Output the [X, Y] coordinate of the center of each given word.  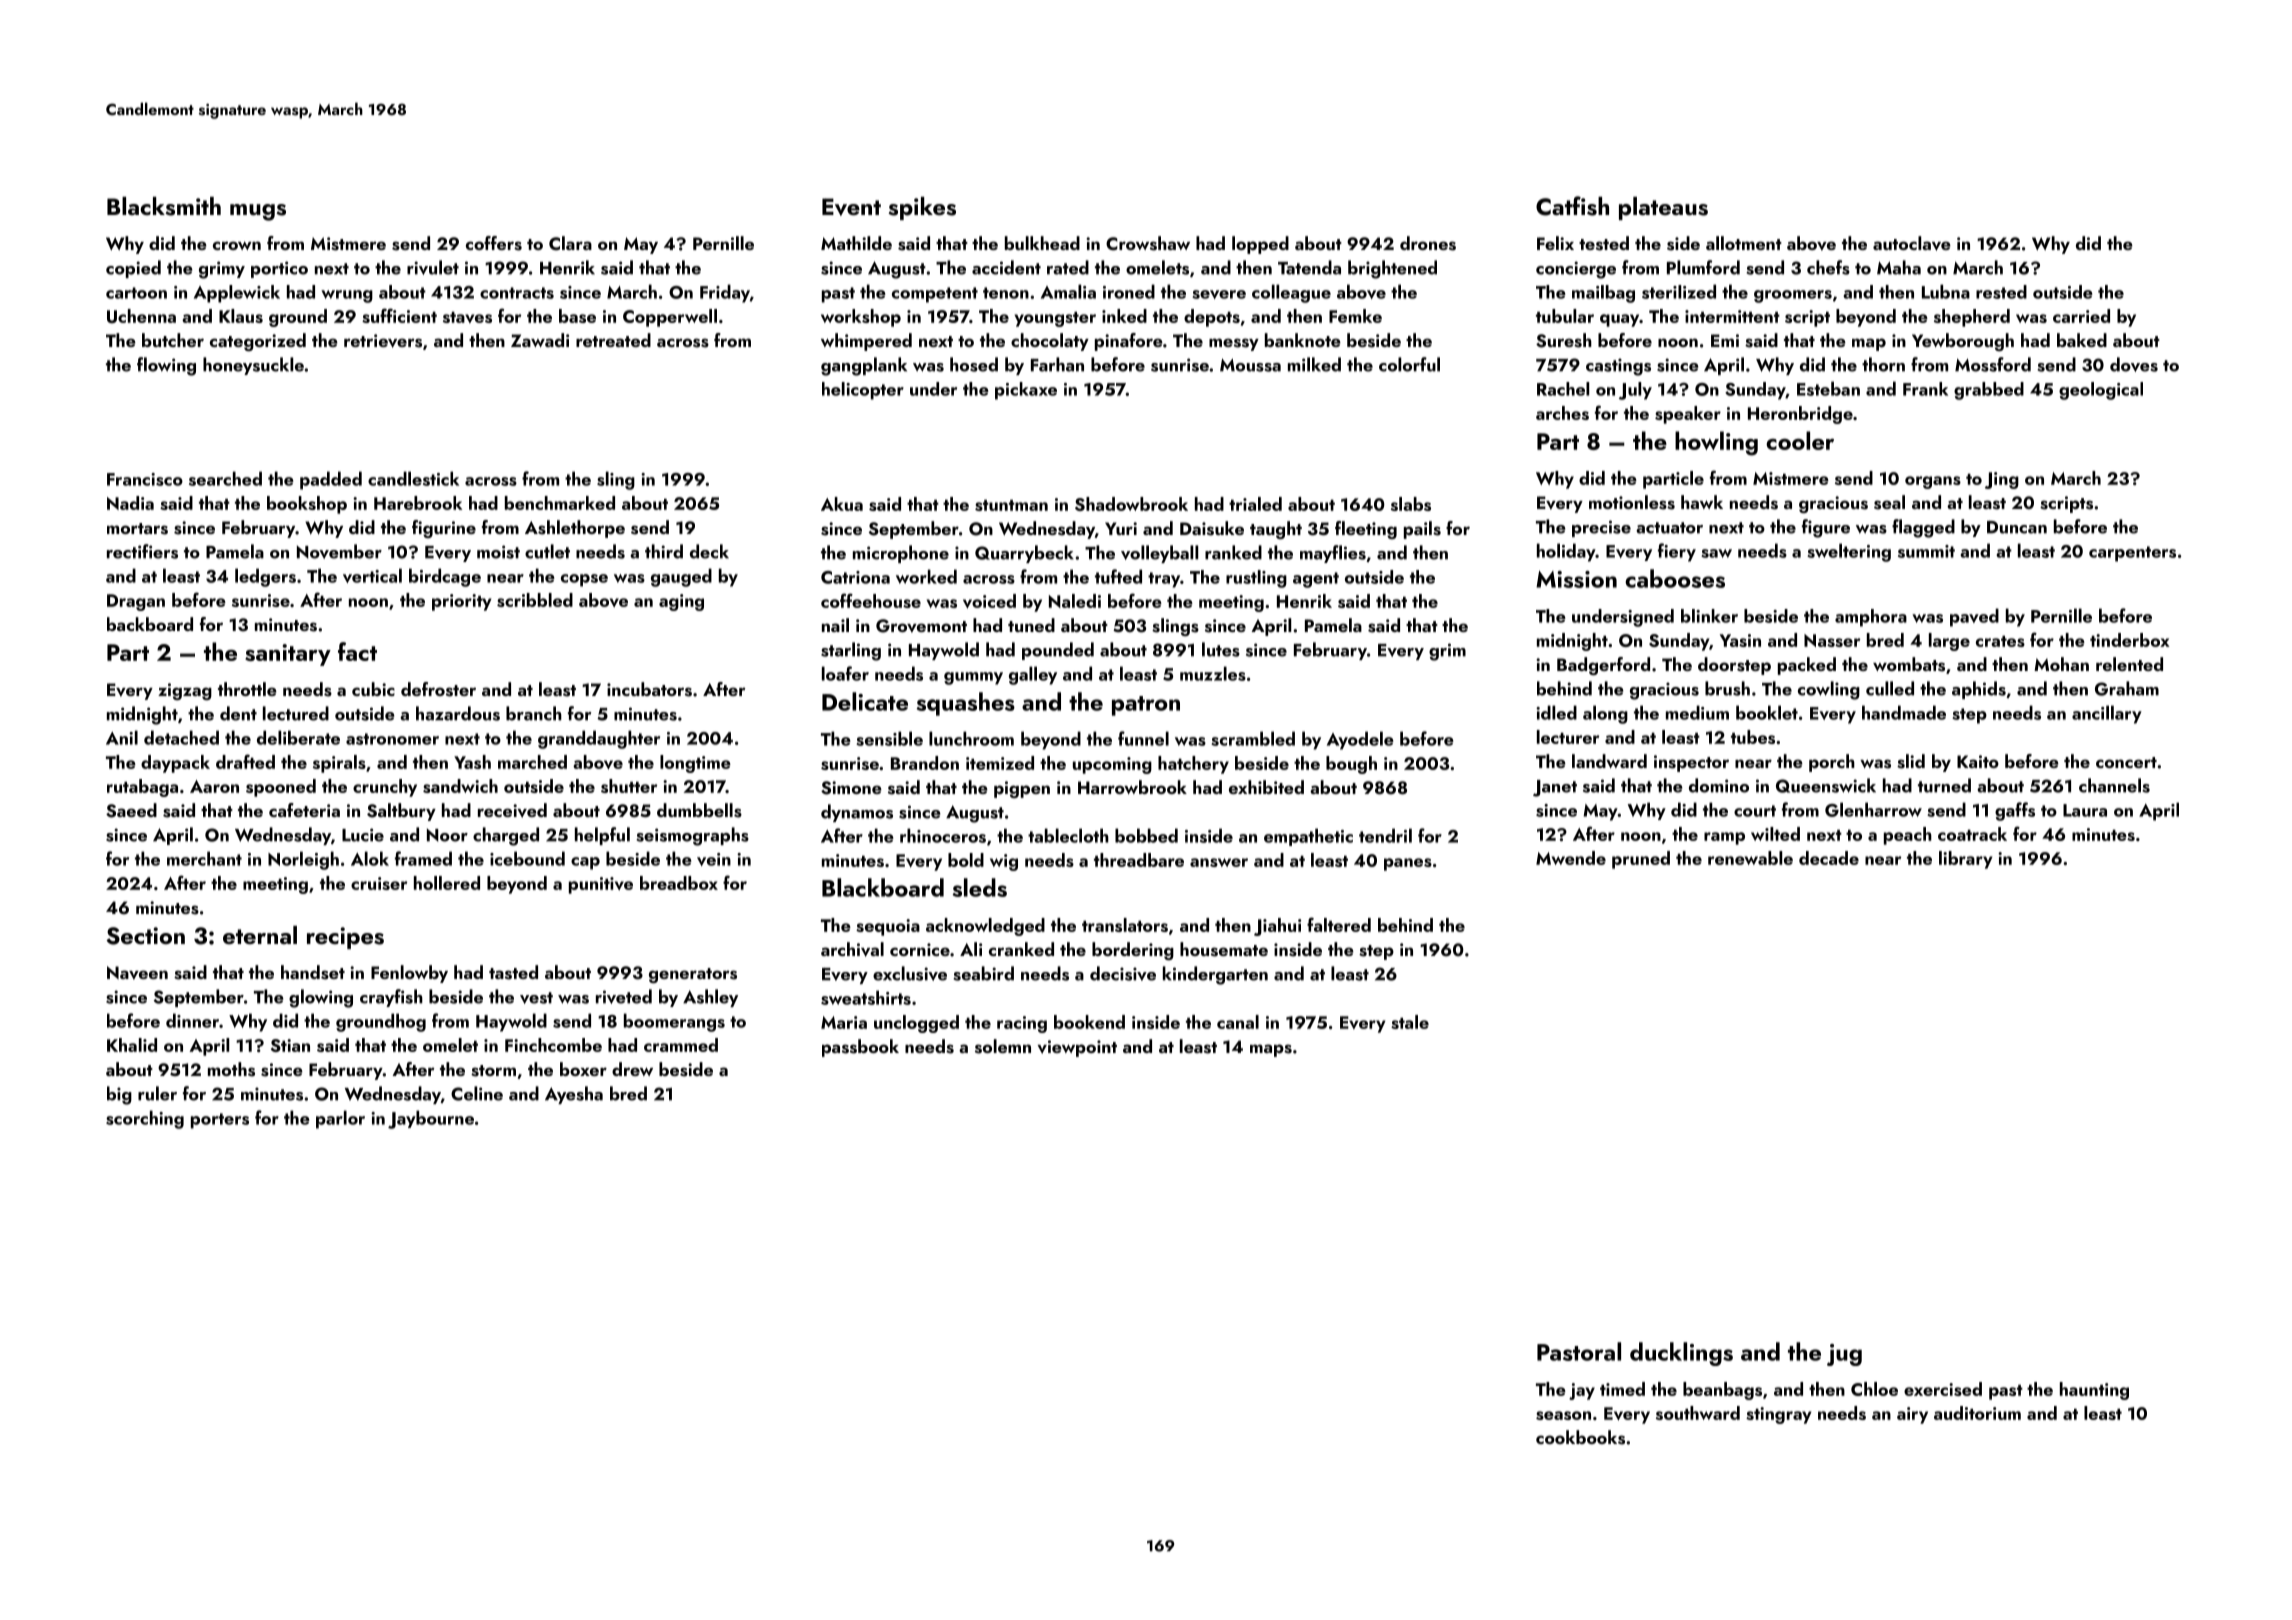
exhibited [1266, 787]
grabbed [1989, 391]
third [664, 551]
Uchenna [141, 316]
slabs [1411, 504]
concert [2126, 762]
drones [1428, 243]
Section [145, 936]
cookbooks [1580, 1437]
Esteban [1828, 388]
